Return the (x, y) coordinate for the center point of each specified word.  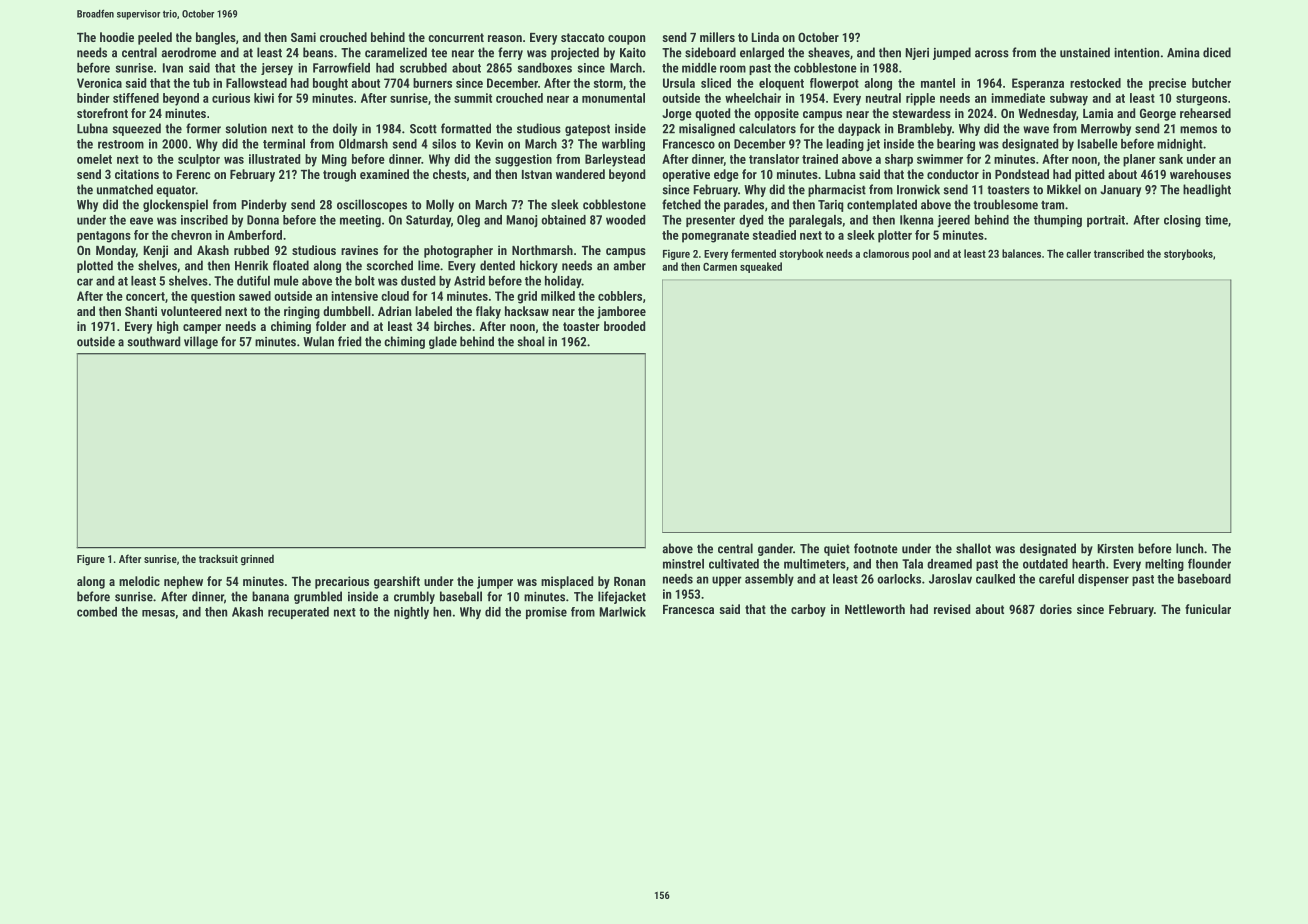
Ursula (679, 83)
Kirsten (1115, 549)
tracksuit (218, 558)
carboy (808, 610)
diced (1217, 52)
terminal (284, 144)
